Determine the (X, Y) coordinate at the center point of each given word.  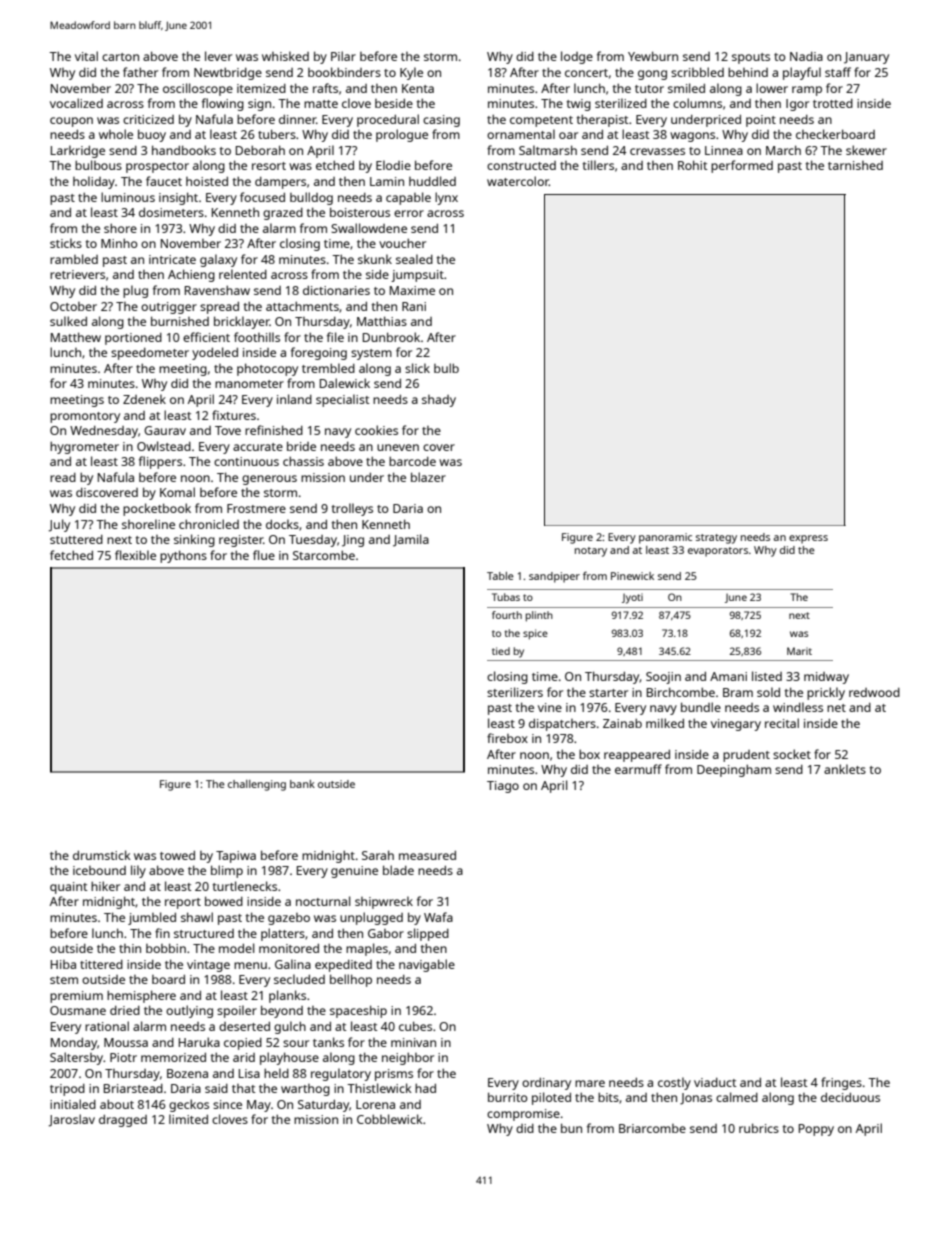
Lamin (387, 181)
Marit (799, 651)
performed (742, 166)
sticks (66, 243)
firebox (507, 738)
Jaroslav (71, 1120)
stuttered (76, 539)
